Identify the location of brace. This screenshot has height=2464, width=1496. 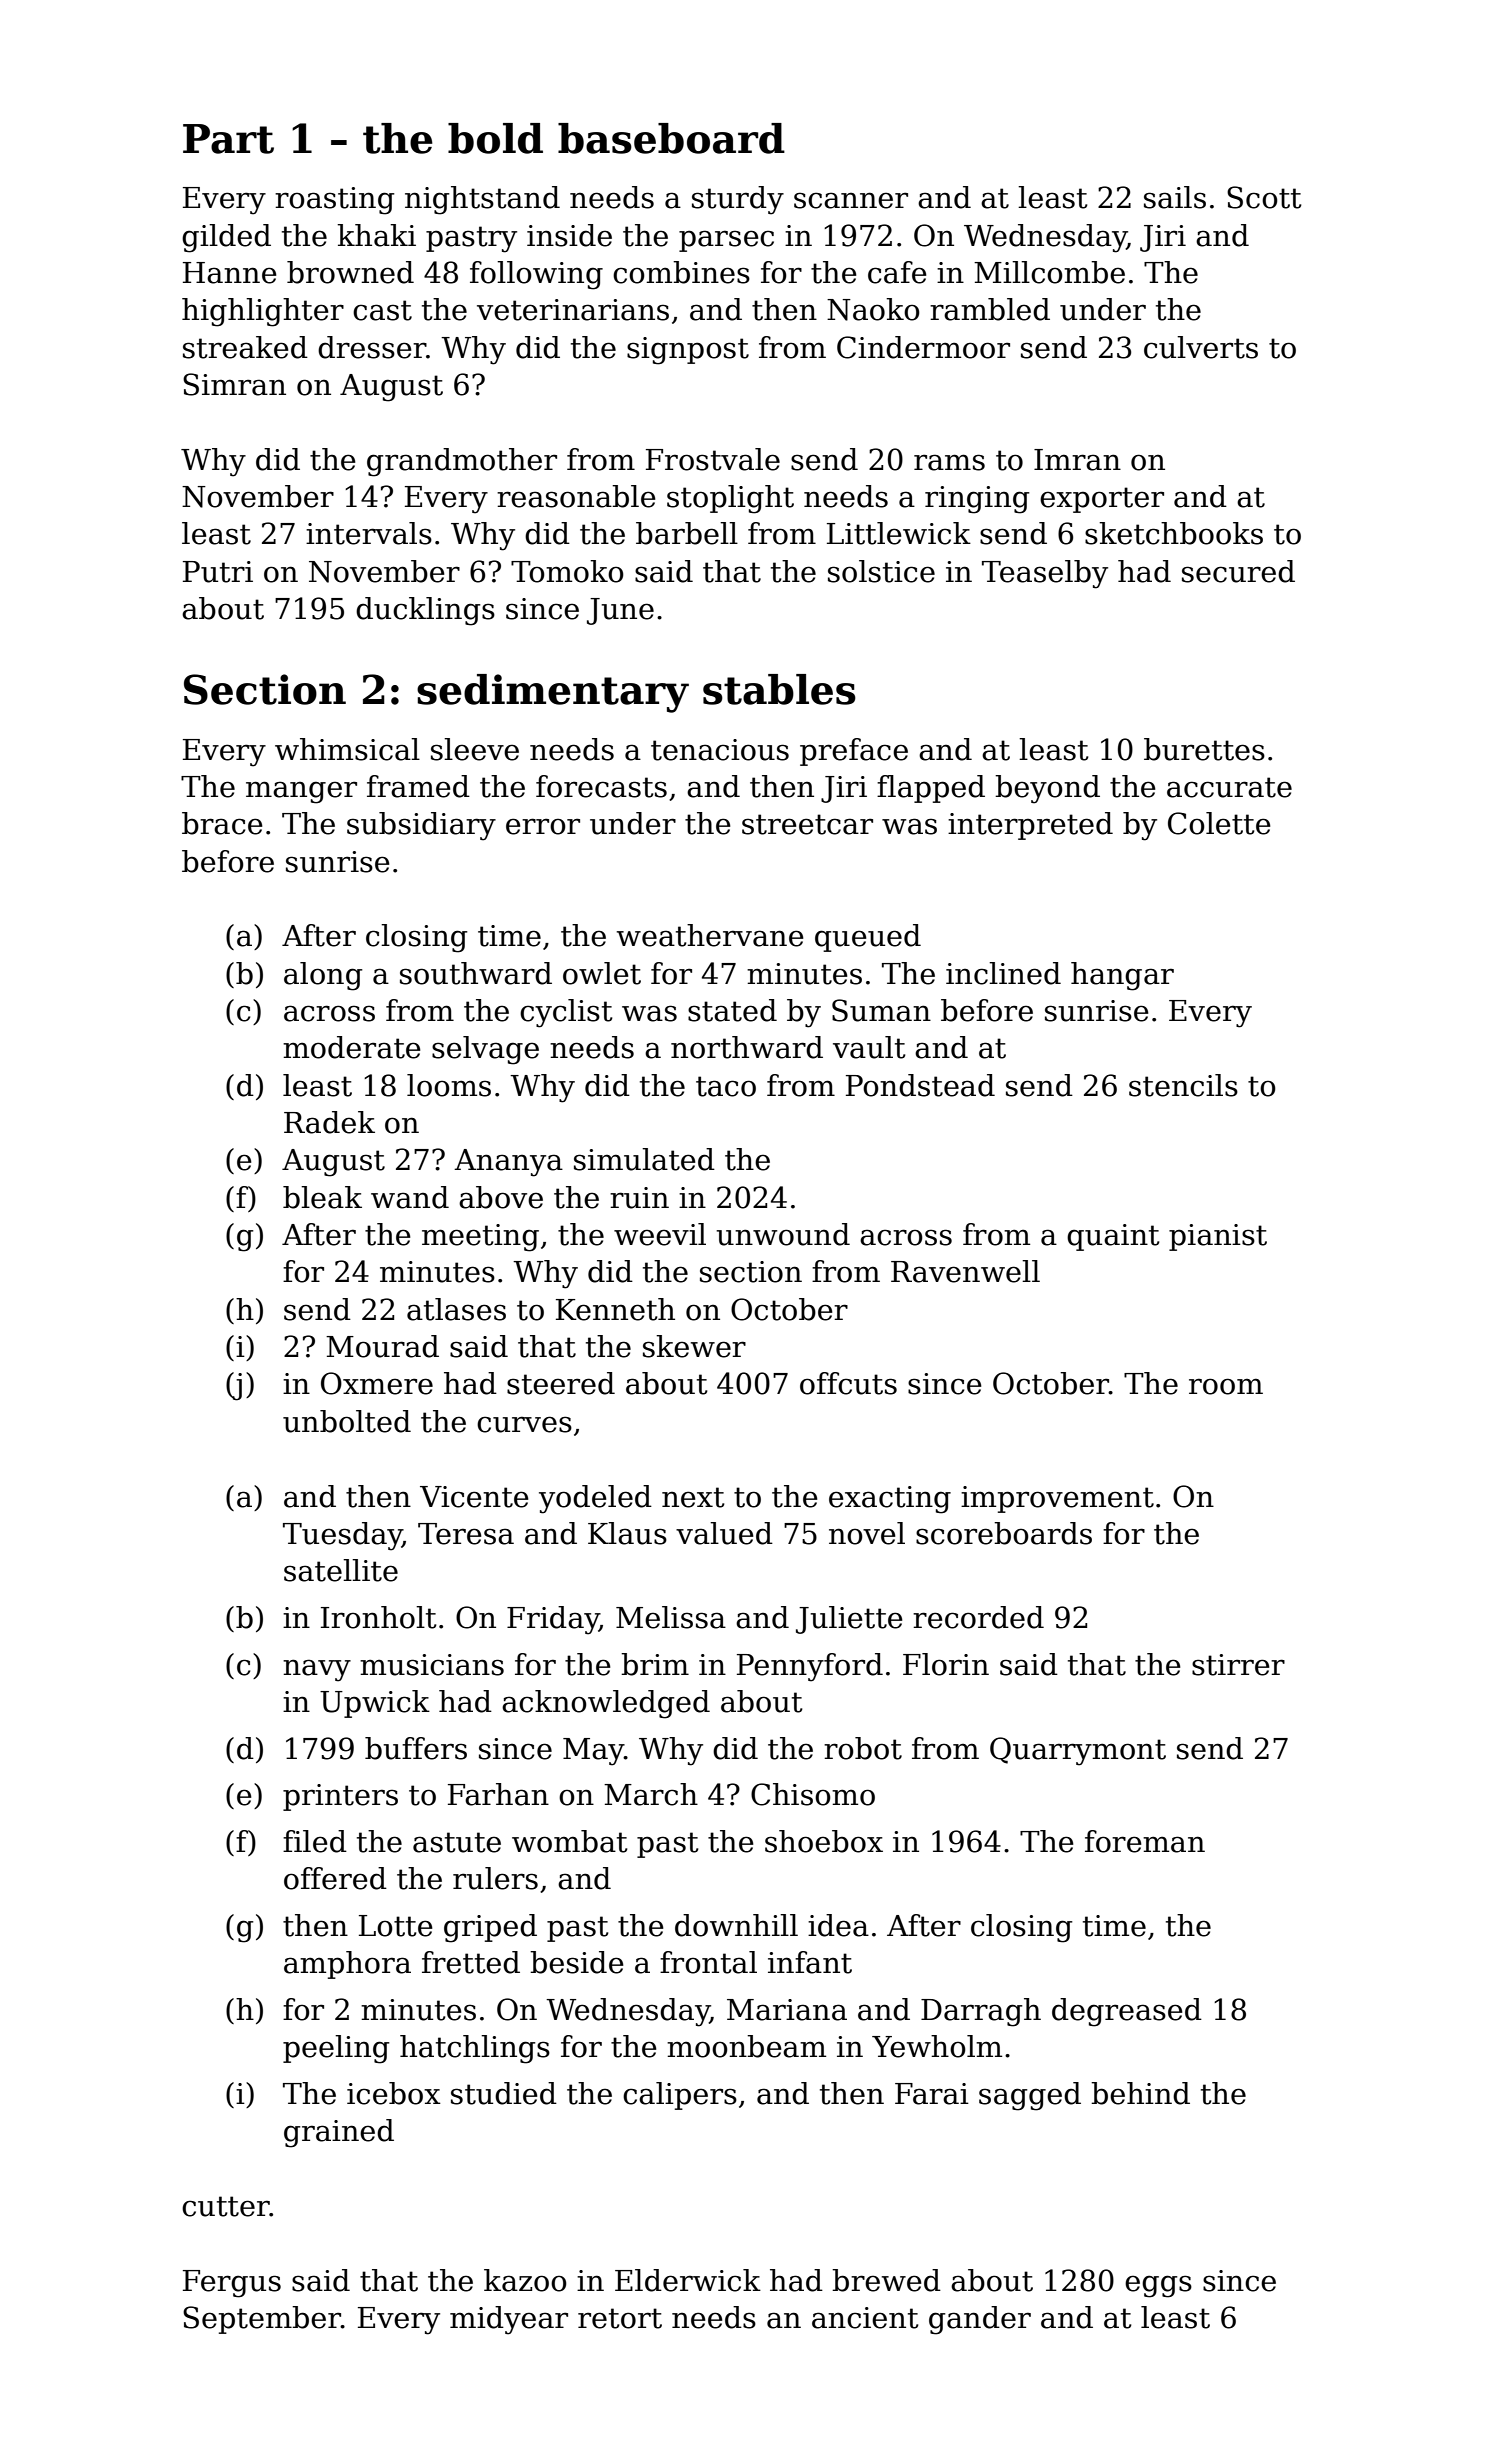
(222, 823).
